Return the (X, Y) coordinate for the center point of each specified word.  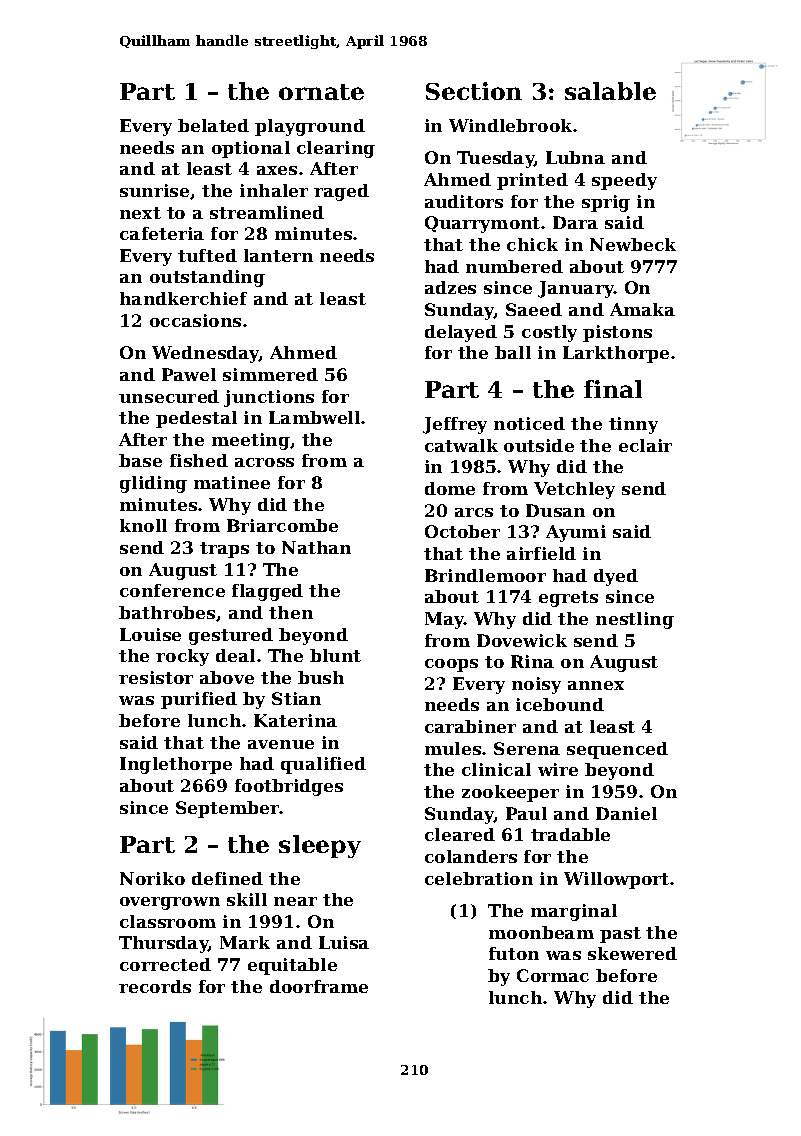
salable (610, 91)
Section (474, 91)
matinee (232, 482)
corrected (165, 964)
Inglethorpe (176, 765)
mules (453, 748)
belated (213, 125)
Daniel (626, 813)
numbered (514, 266)
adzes (450, 287)
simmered (270, 374)
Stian (296, 698)
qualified (323, 765)
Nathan (316, 547)
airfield (541, 553)
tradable (570, 834)
